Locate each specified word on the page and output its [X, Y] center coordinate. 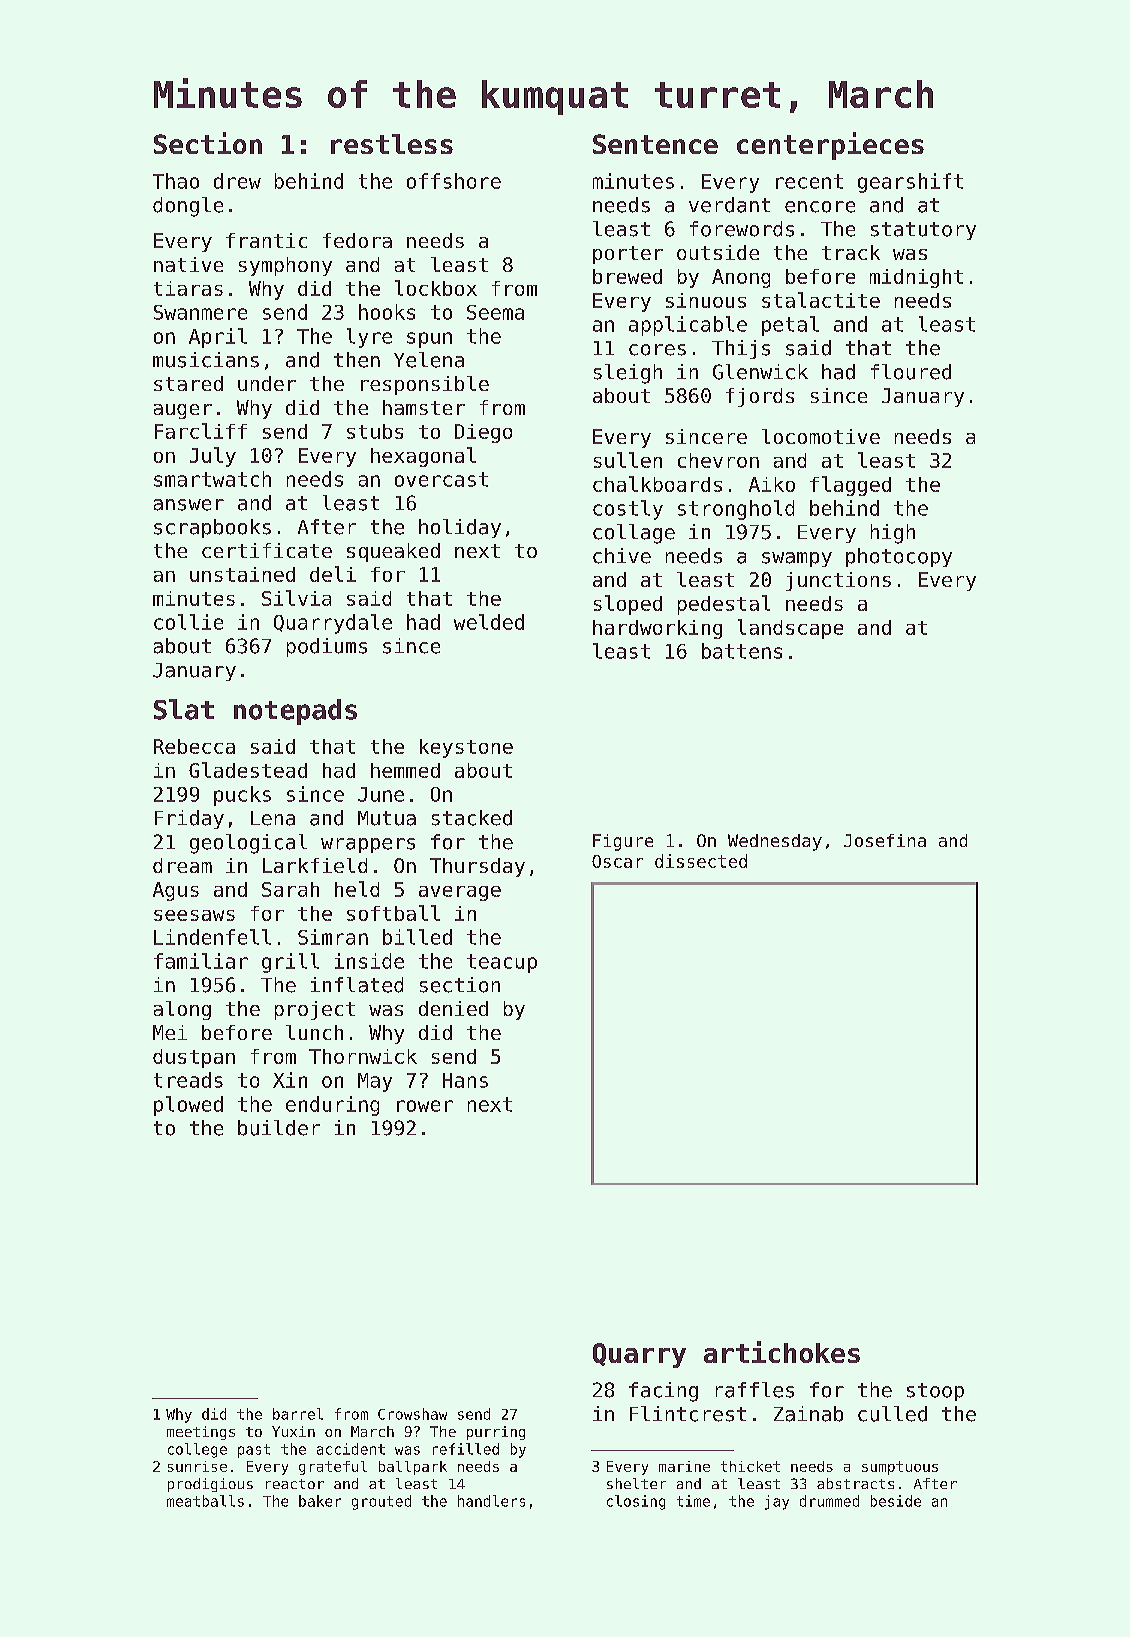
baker [320, 1501]
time [693, 1501]
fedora [357, 240]
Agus [176, 891]
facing [663, 1392]
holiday [460, 528]
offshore [454, 181]
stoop [935, 1392]
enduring [332, 1106]
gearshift [910, 183]
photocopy [899, 557]
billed [417, 937]
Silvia [296, 598]
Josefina [885, 840]
